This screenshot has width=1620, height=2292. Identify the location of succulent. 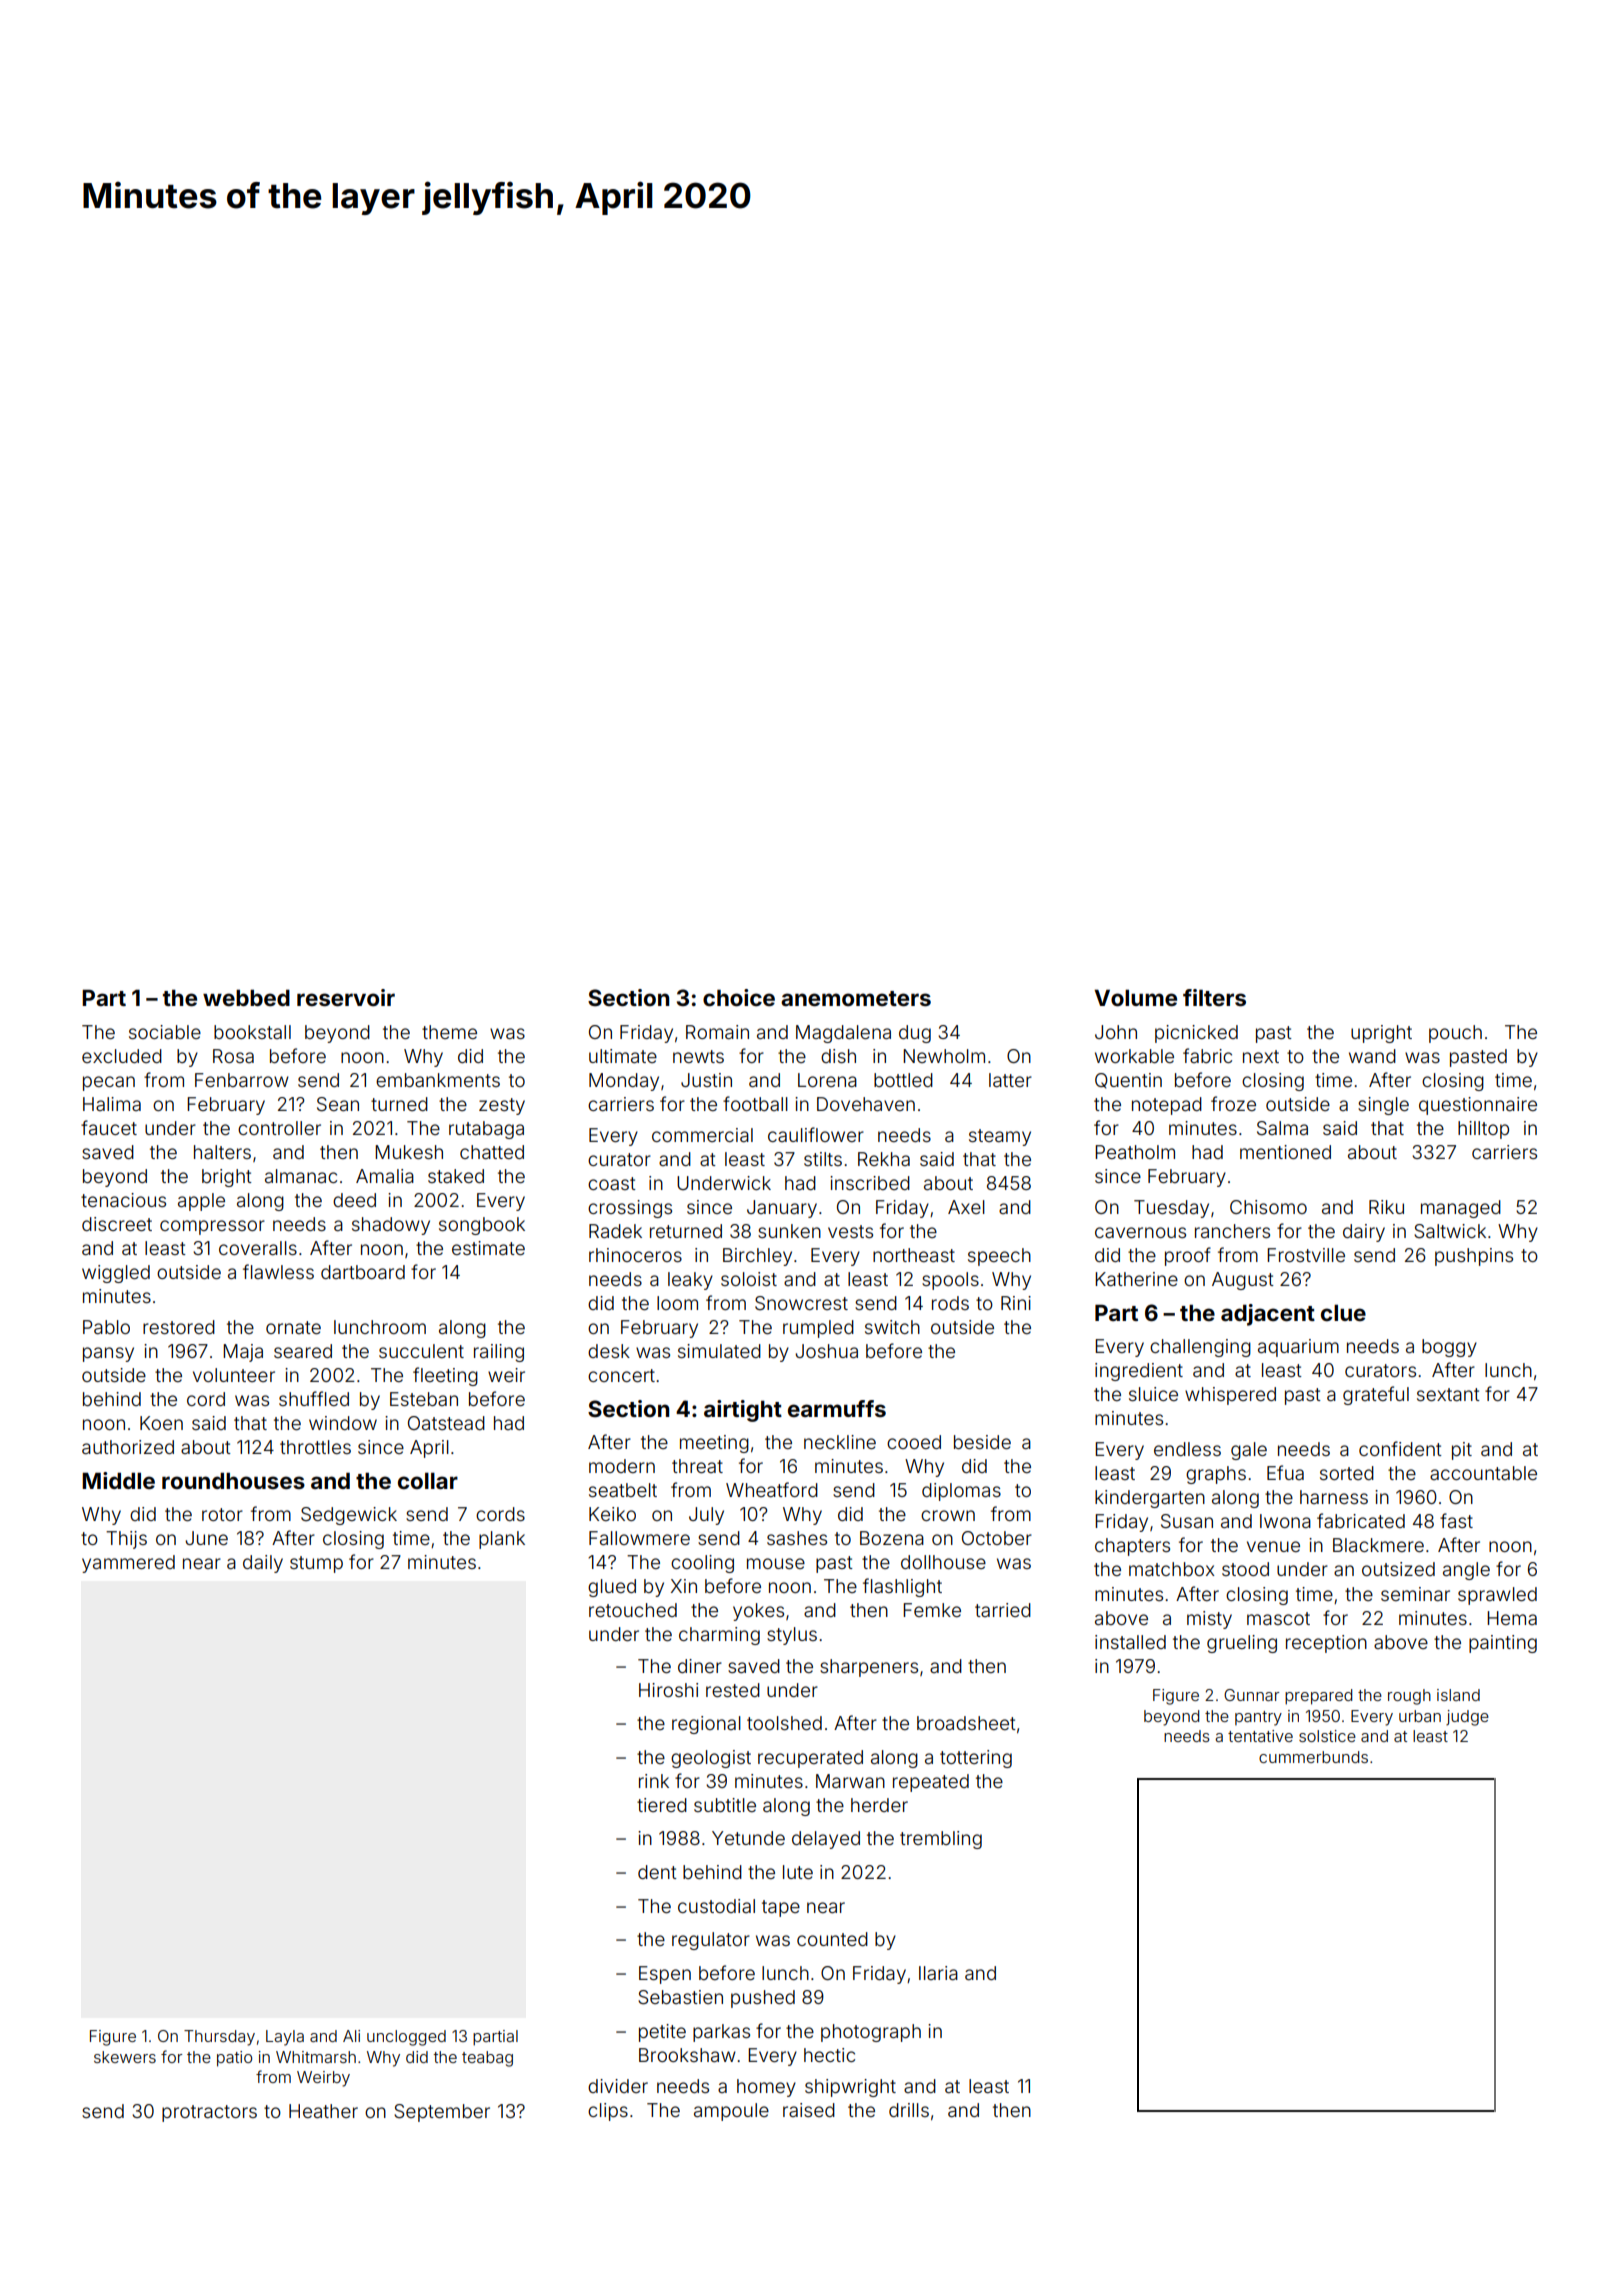
(421, 1351).
